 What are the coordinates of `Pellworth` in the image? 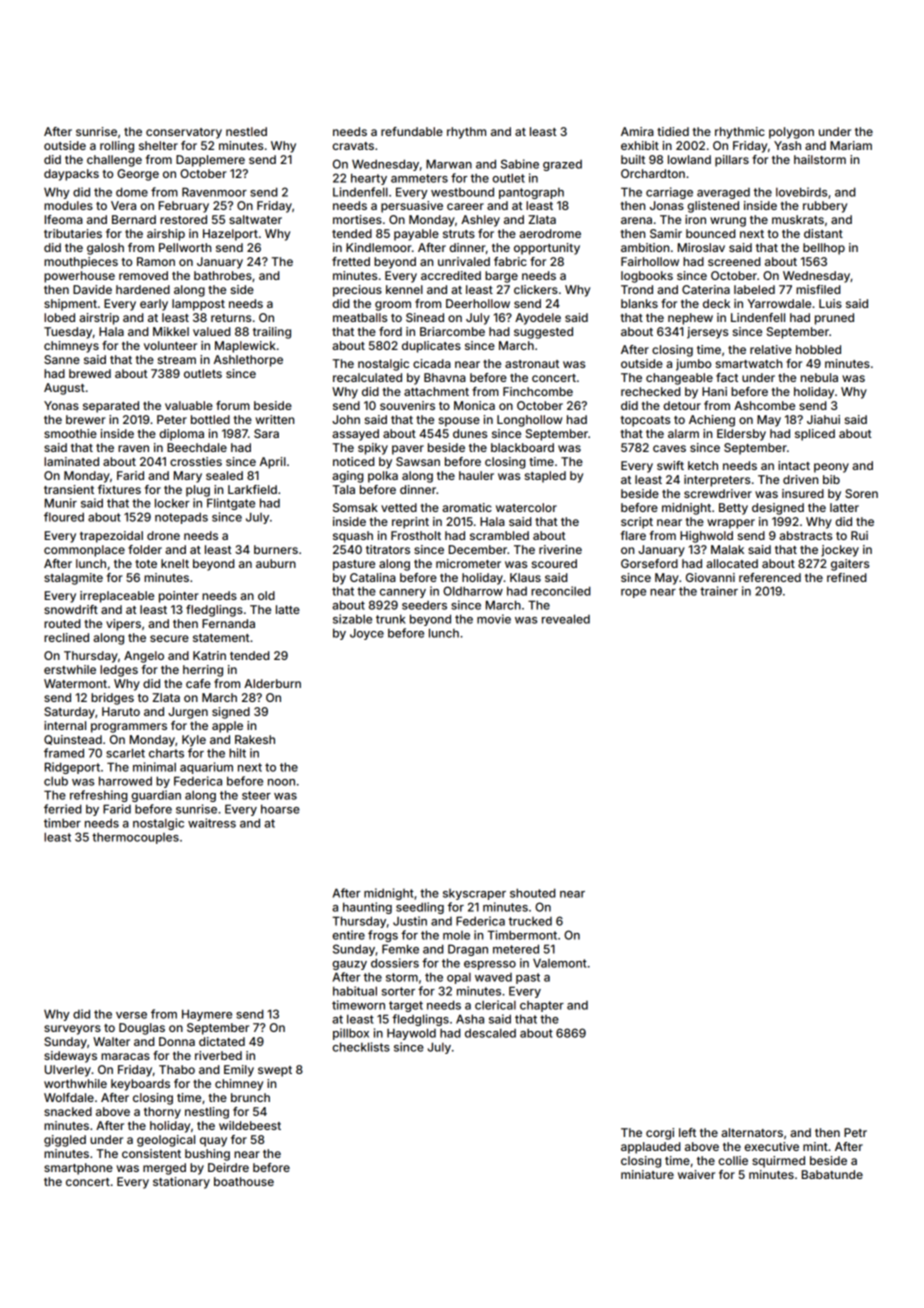 It's located at (185, 247).
